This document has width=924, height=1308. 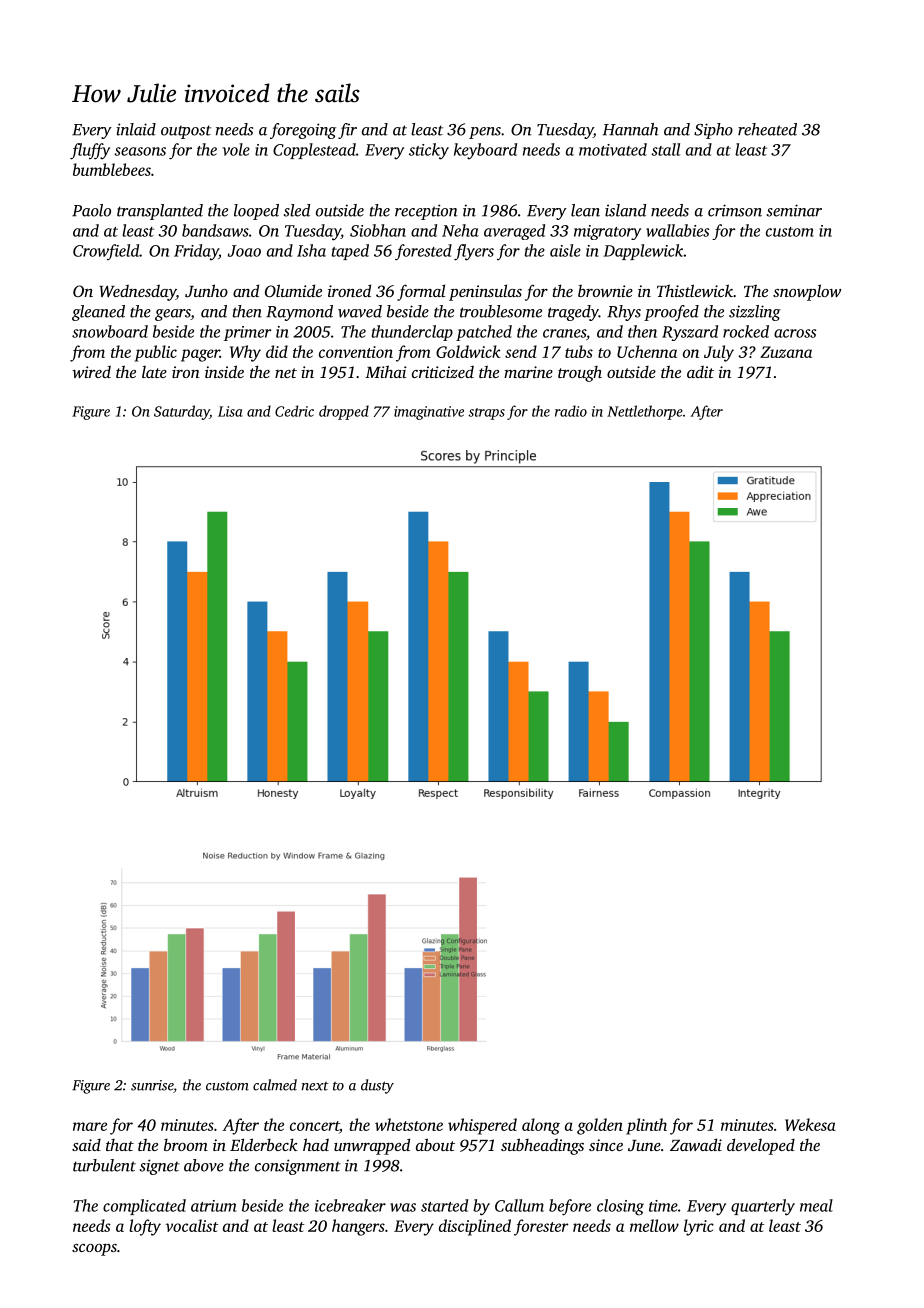 What do you see at coordinates (90, 151) in the document?
I see `fluffy` at bounding box center [90, 151].
